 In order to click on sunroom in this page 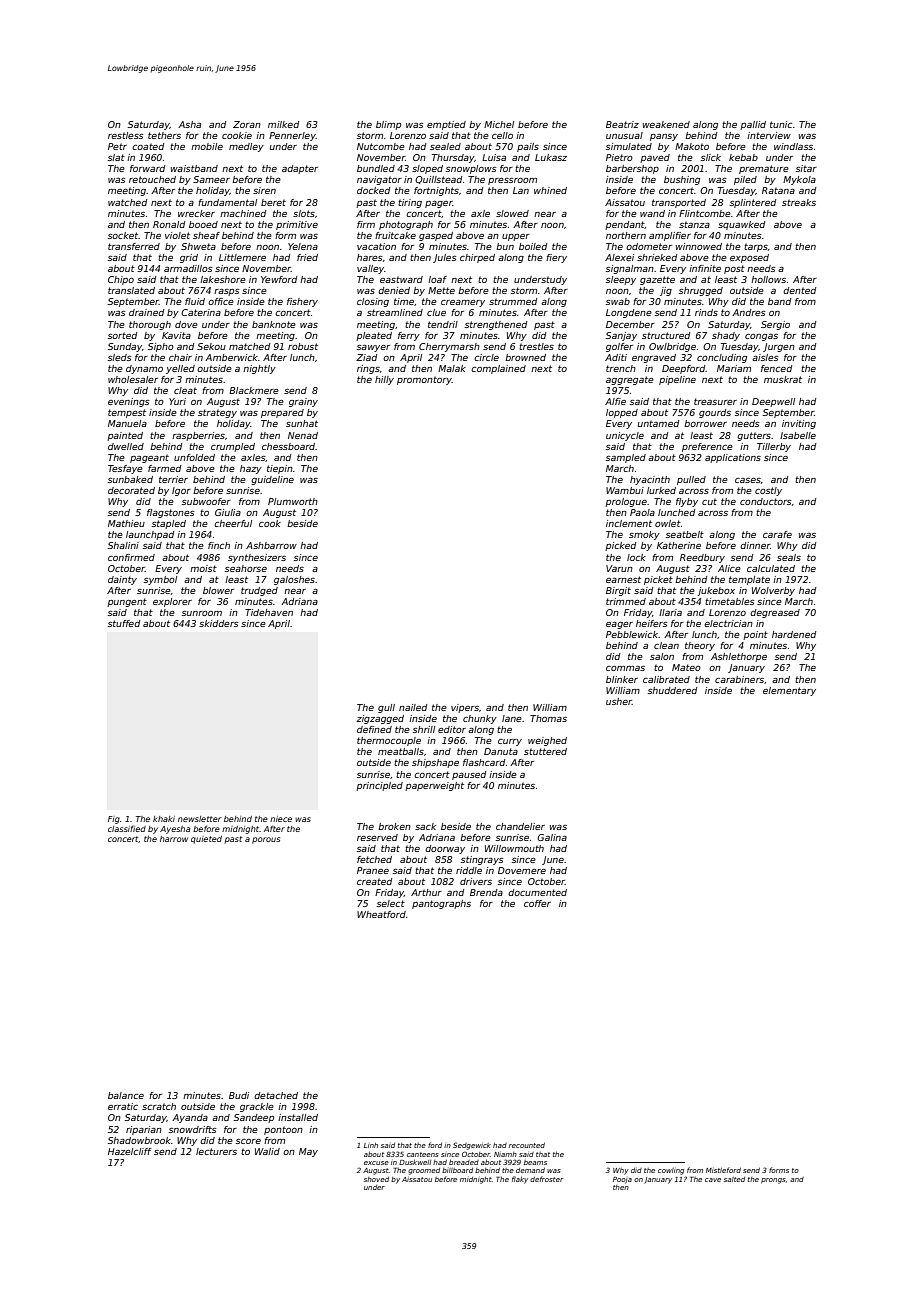, I will do `click(202, 613)`.
